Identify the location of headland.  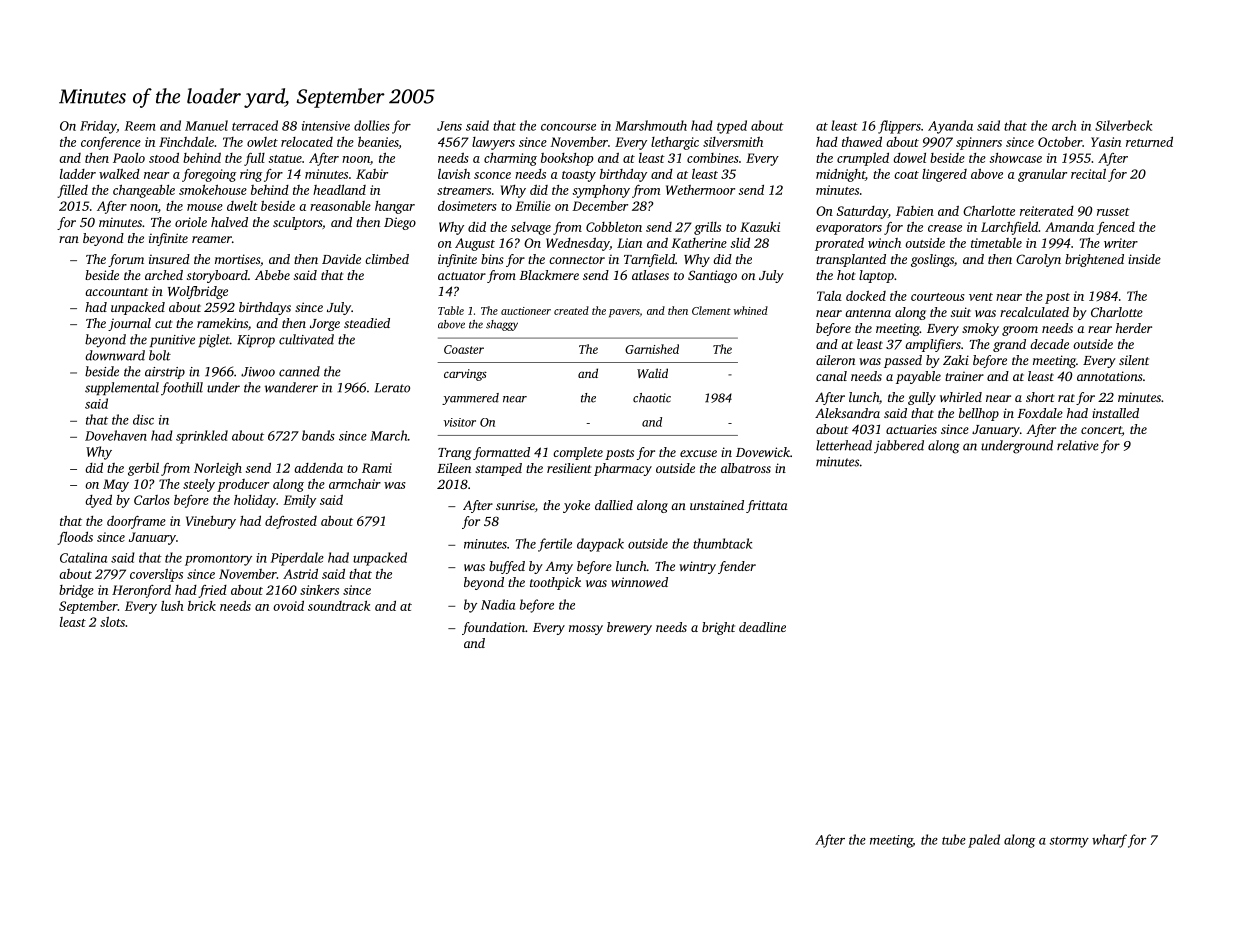
(339, 190).
